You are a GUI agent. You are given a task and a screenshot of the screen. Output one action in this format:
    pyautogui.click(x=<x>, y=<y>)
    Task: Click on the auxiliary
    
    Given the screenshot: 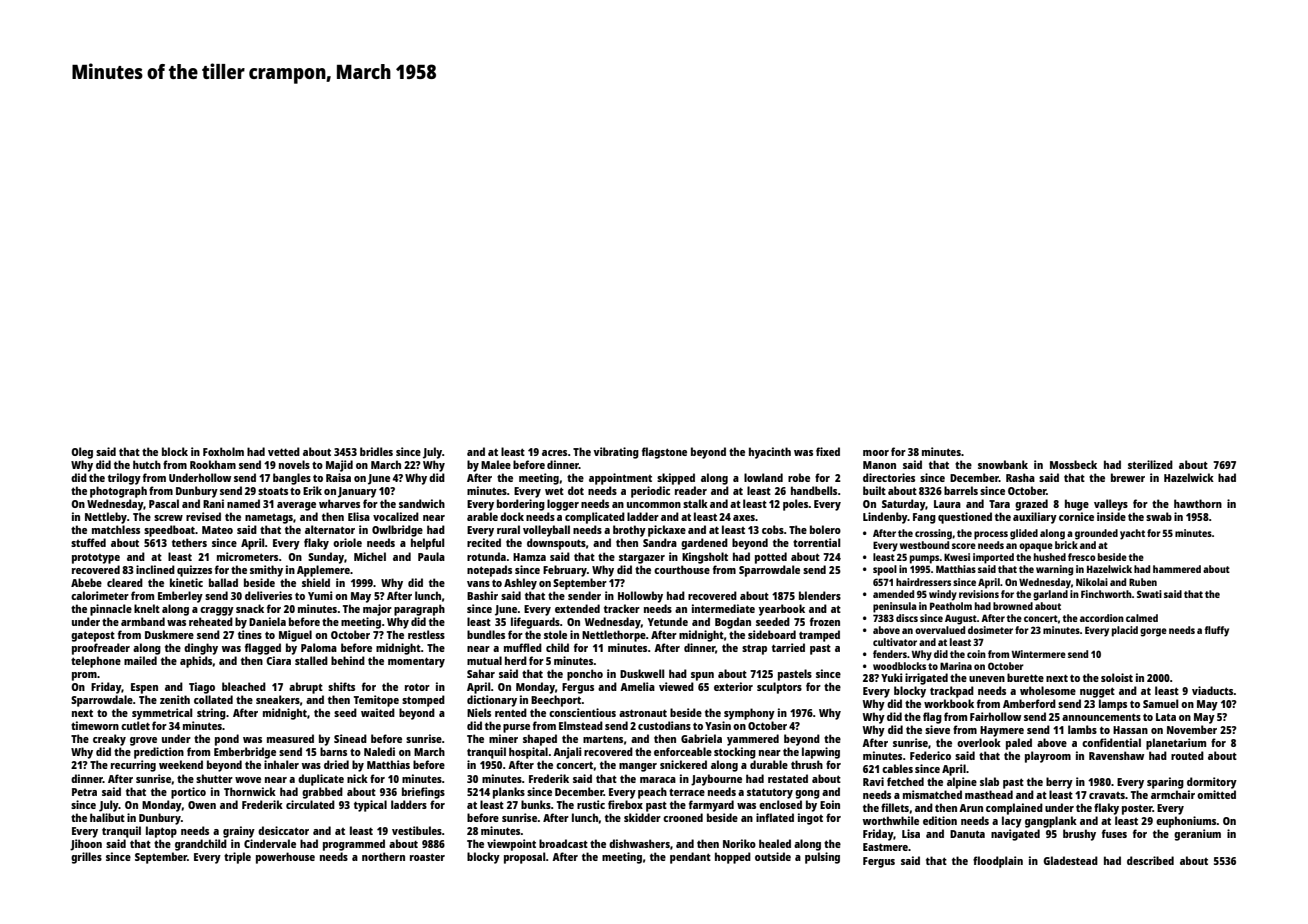 What is the action you would take?
    pyautogui.click(x=1035, y=518)
